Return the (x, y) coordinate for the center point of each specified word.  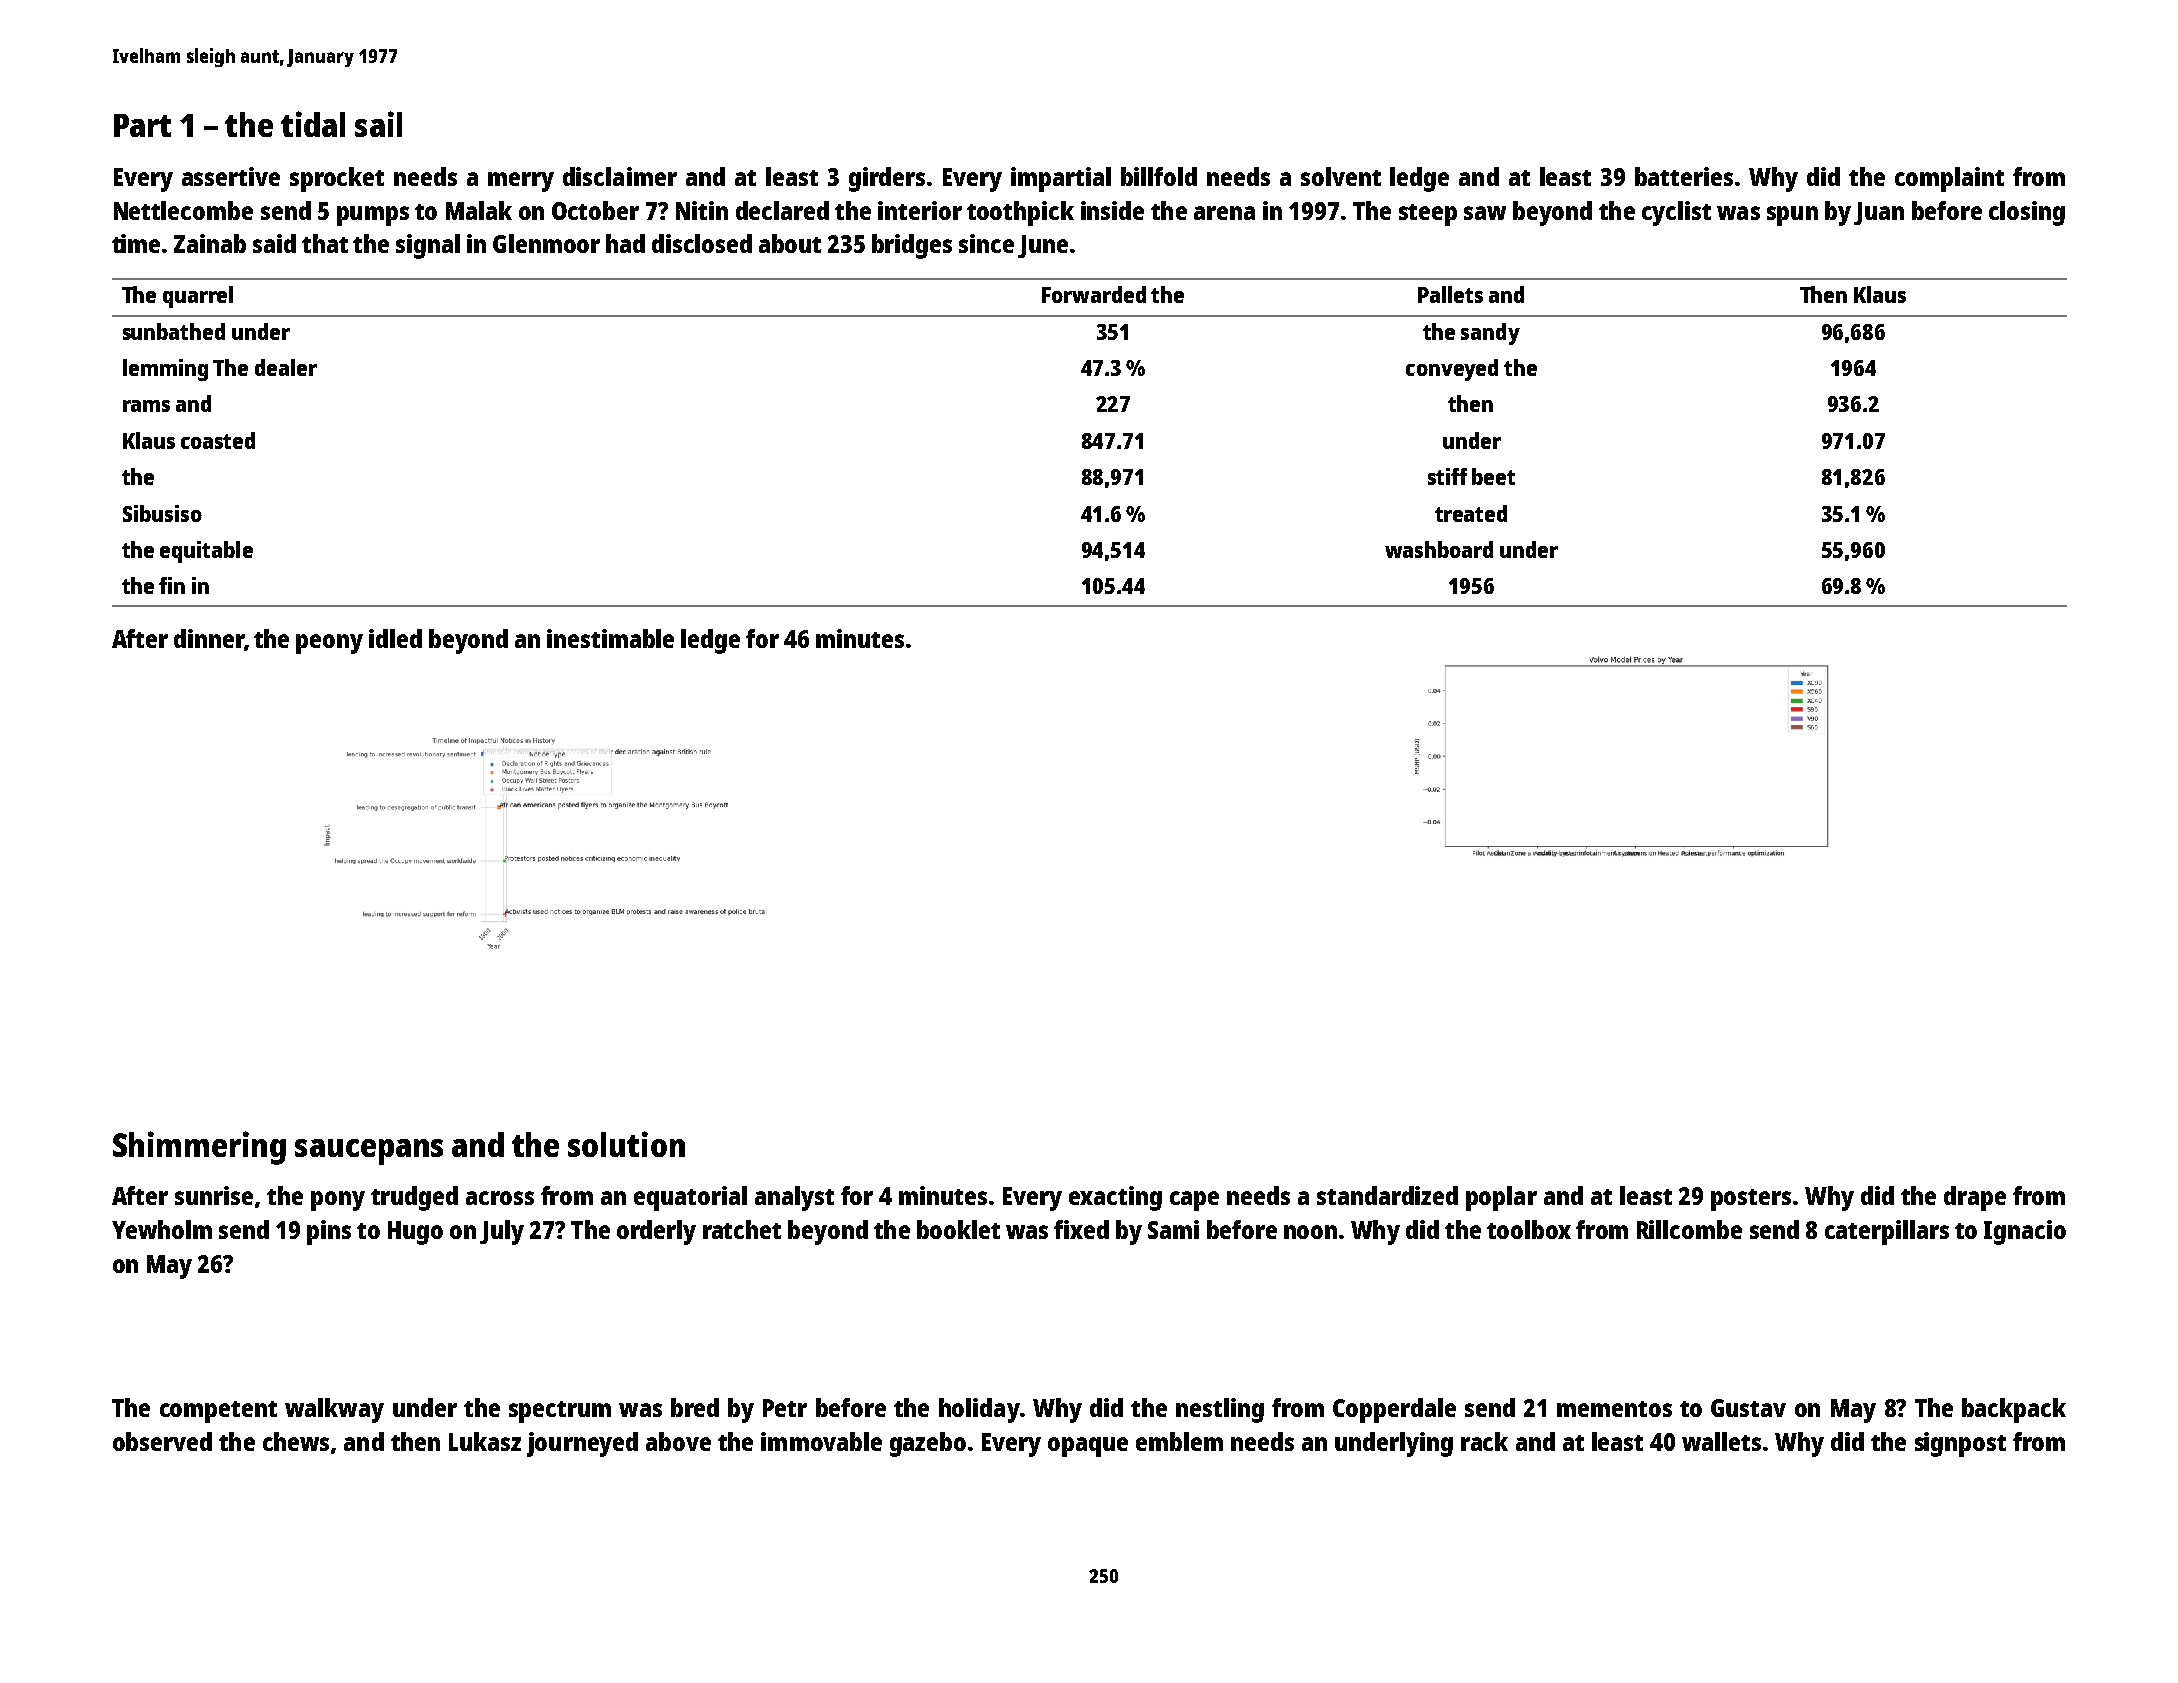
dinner (209, 638)
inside (1112, 210)
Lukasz (485, 1441)
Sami (1173, 1229)
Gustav (1748, 1408)
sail (378, 124)
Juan (1879, 213)
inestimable (610, 638)
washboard (1439, 549)
